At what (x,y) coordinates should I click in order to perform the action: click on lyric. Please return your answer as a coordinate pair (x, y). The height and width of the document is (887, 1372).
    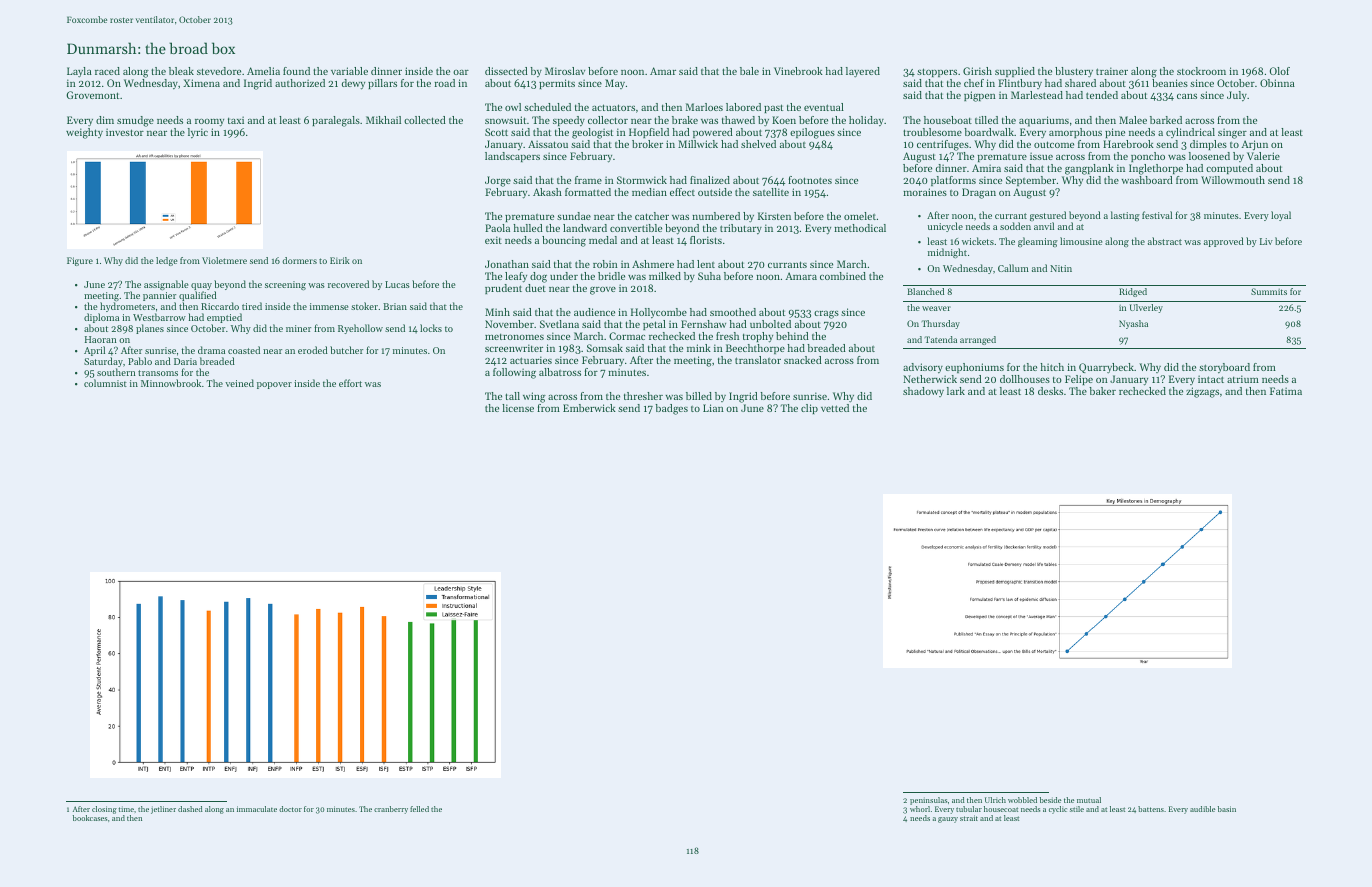
    Looking at the image, I should click on (198, 133).
